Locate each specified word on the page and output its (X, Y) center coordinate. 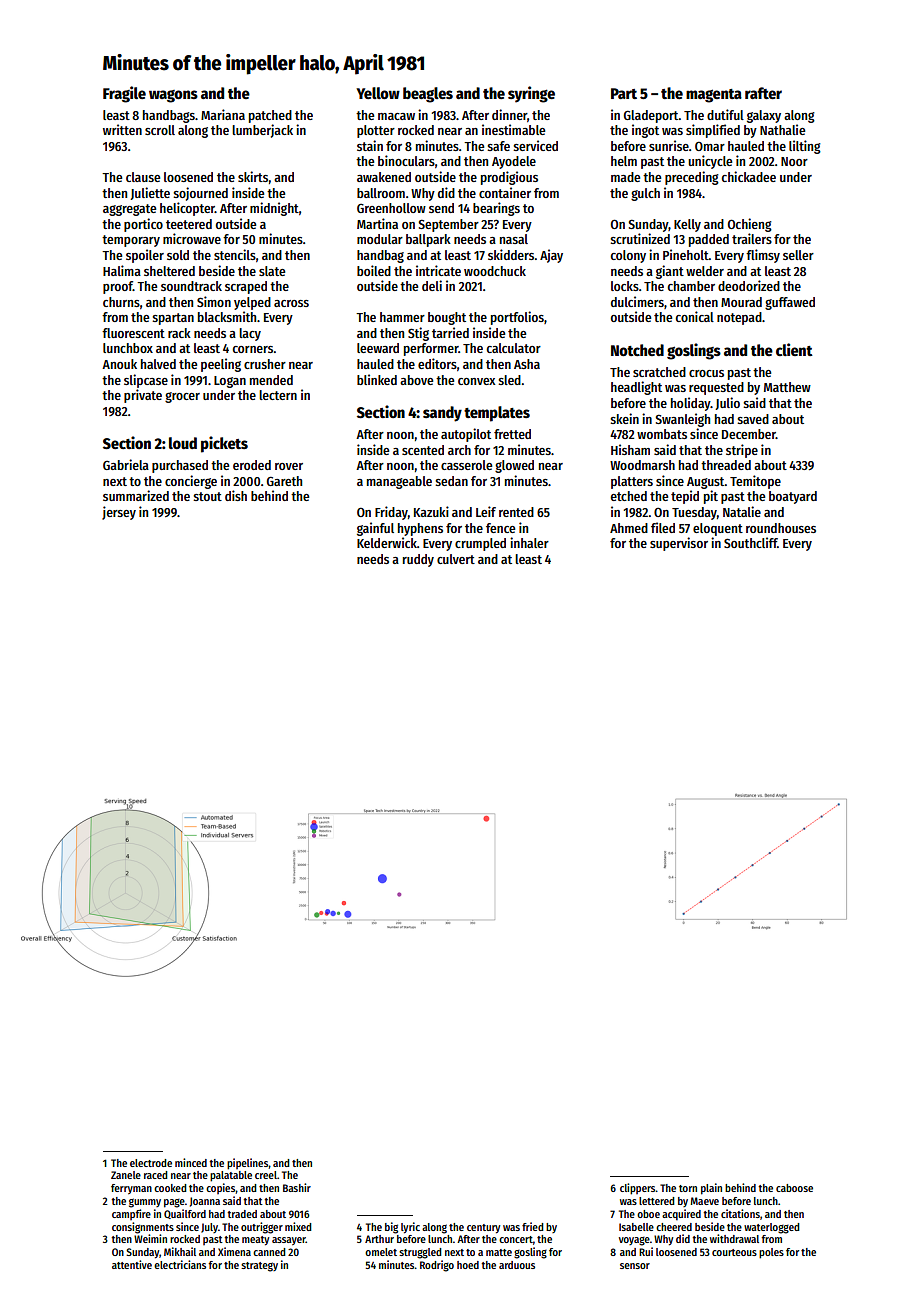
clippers (638, 1189)
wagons (173, 96)
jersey (119, 513)
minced (191, 1162)
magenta (714, 96)
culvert (456, 559)
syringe (531, 94)
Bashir (297, 1187)
